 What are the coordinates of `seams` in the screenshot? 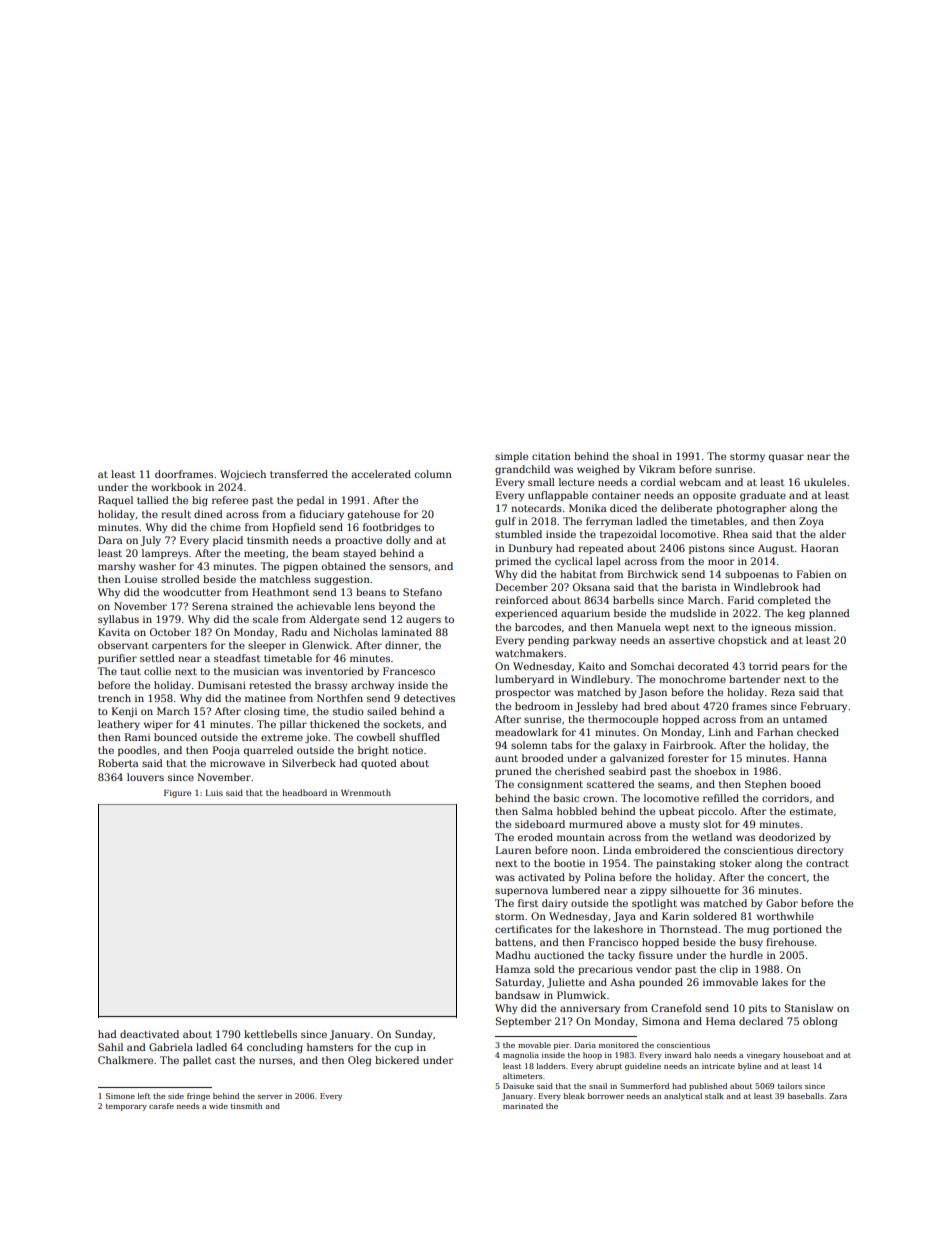 It's located at (673, 785).
